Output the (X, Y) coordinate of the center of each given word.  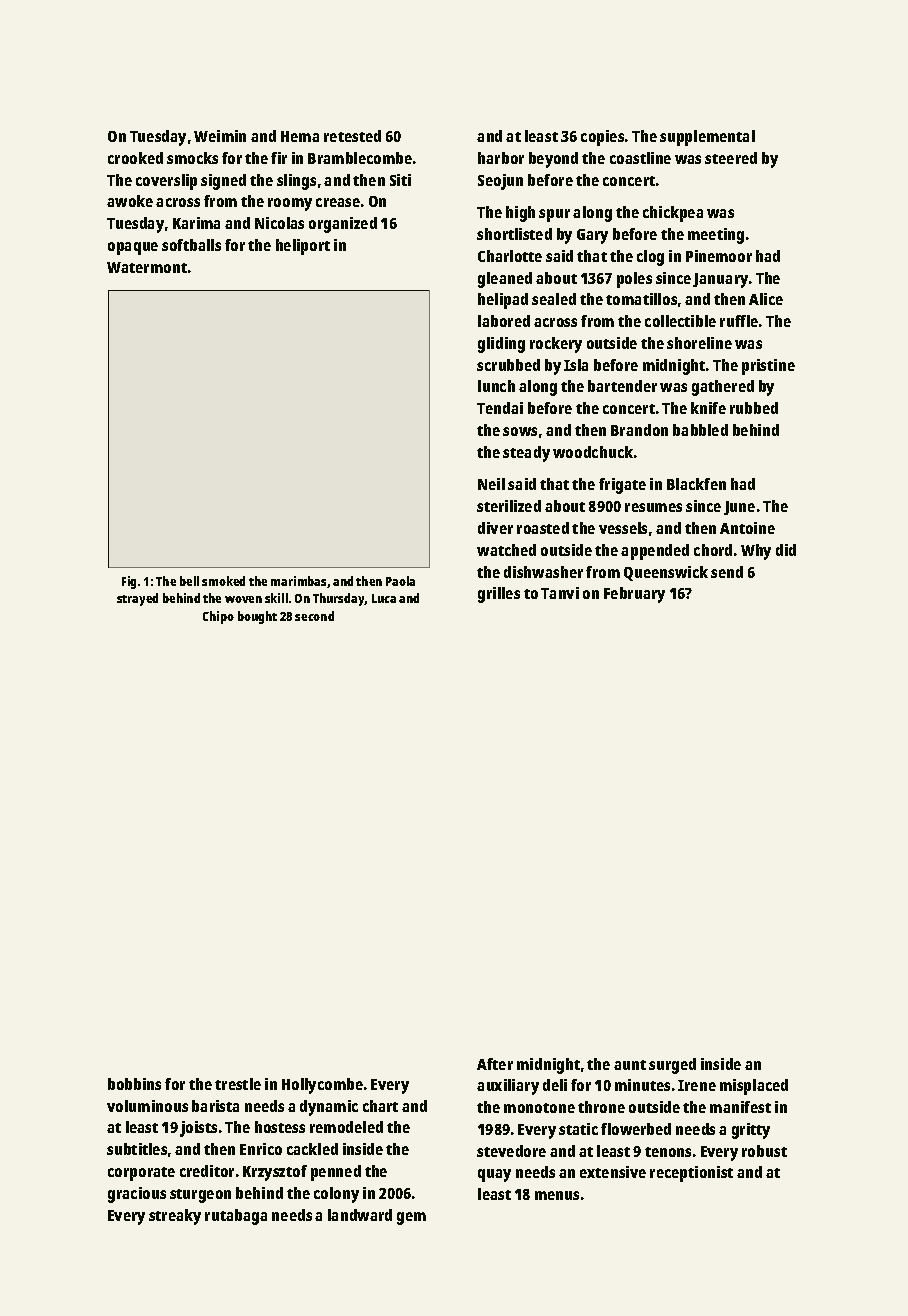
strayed (137, 599)
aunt (630, 1065)
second (314, 616)
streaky (175, 1217)
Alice (766, 299)
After (495, 1064)
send (727, 572)
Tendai (500, 408)
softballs (191, 245)
